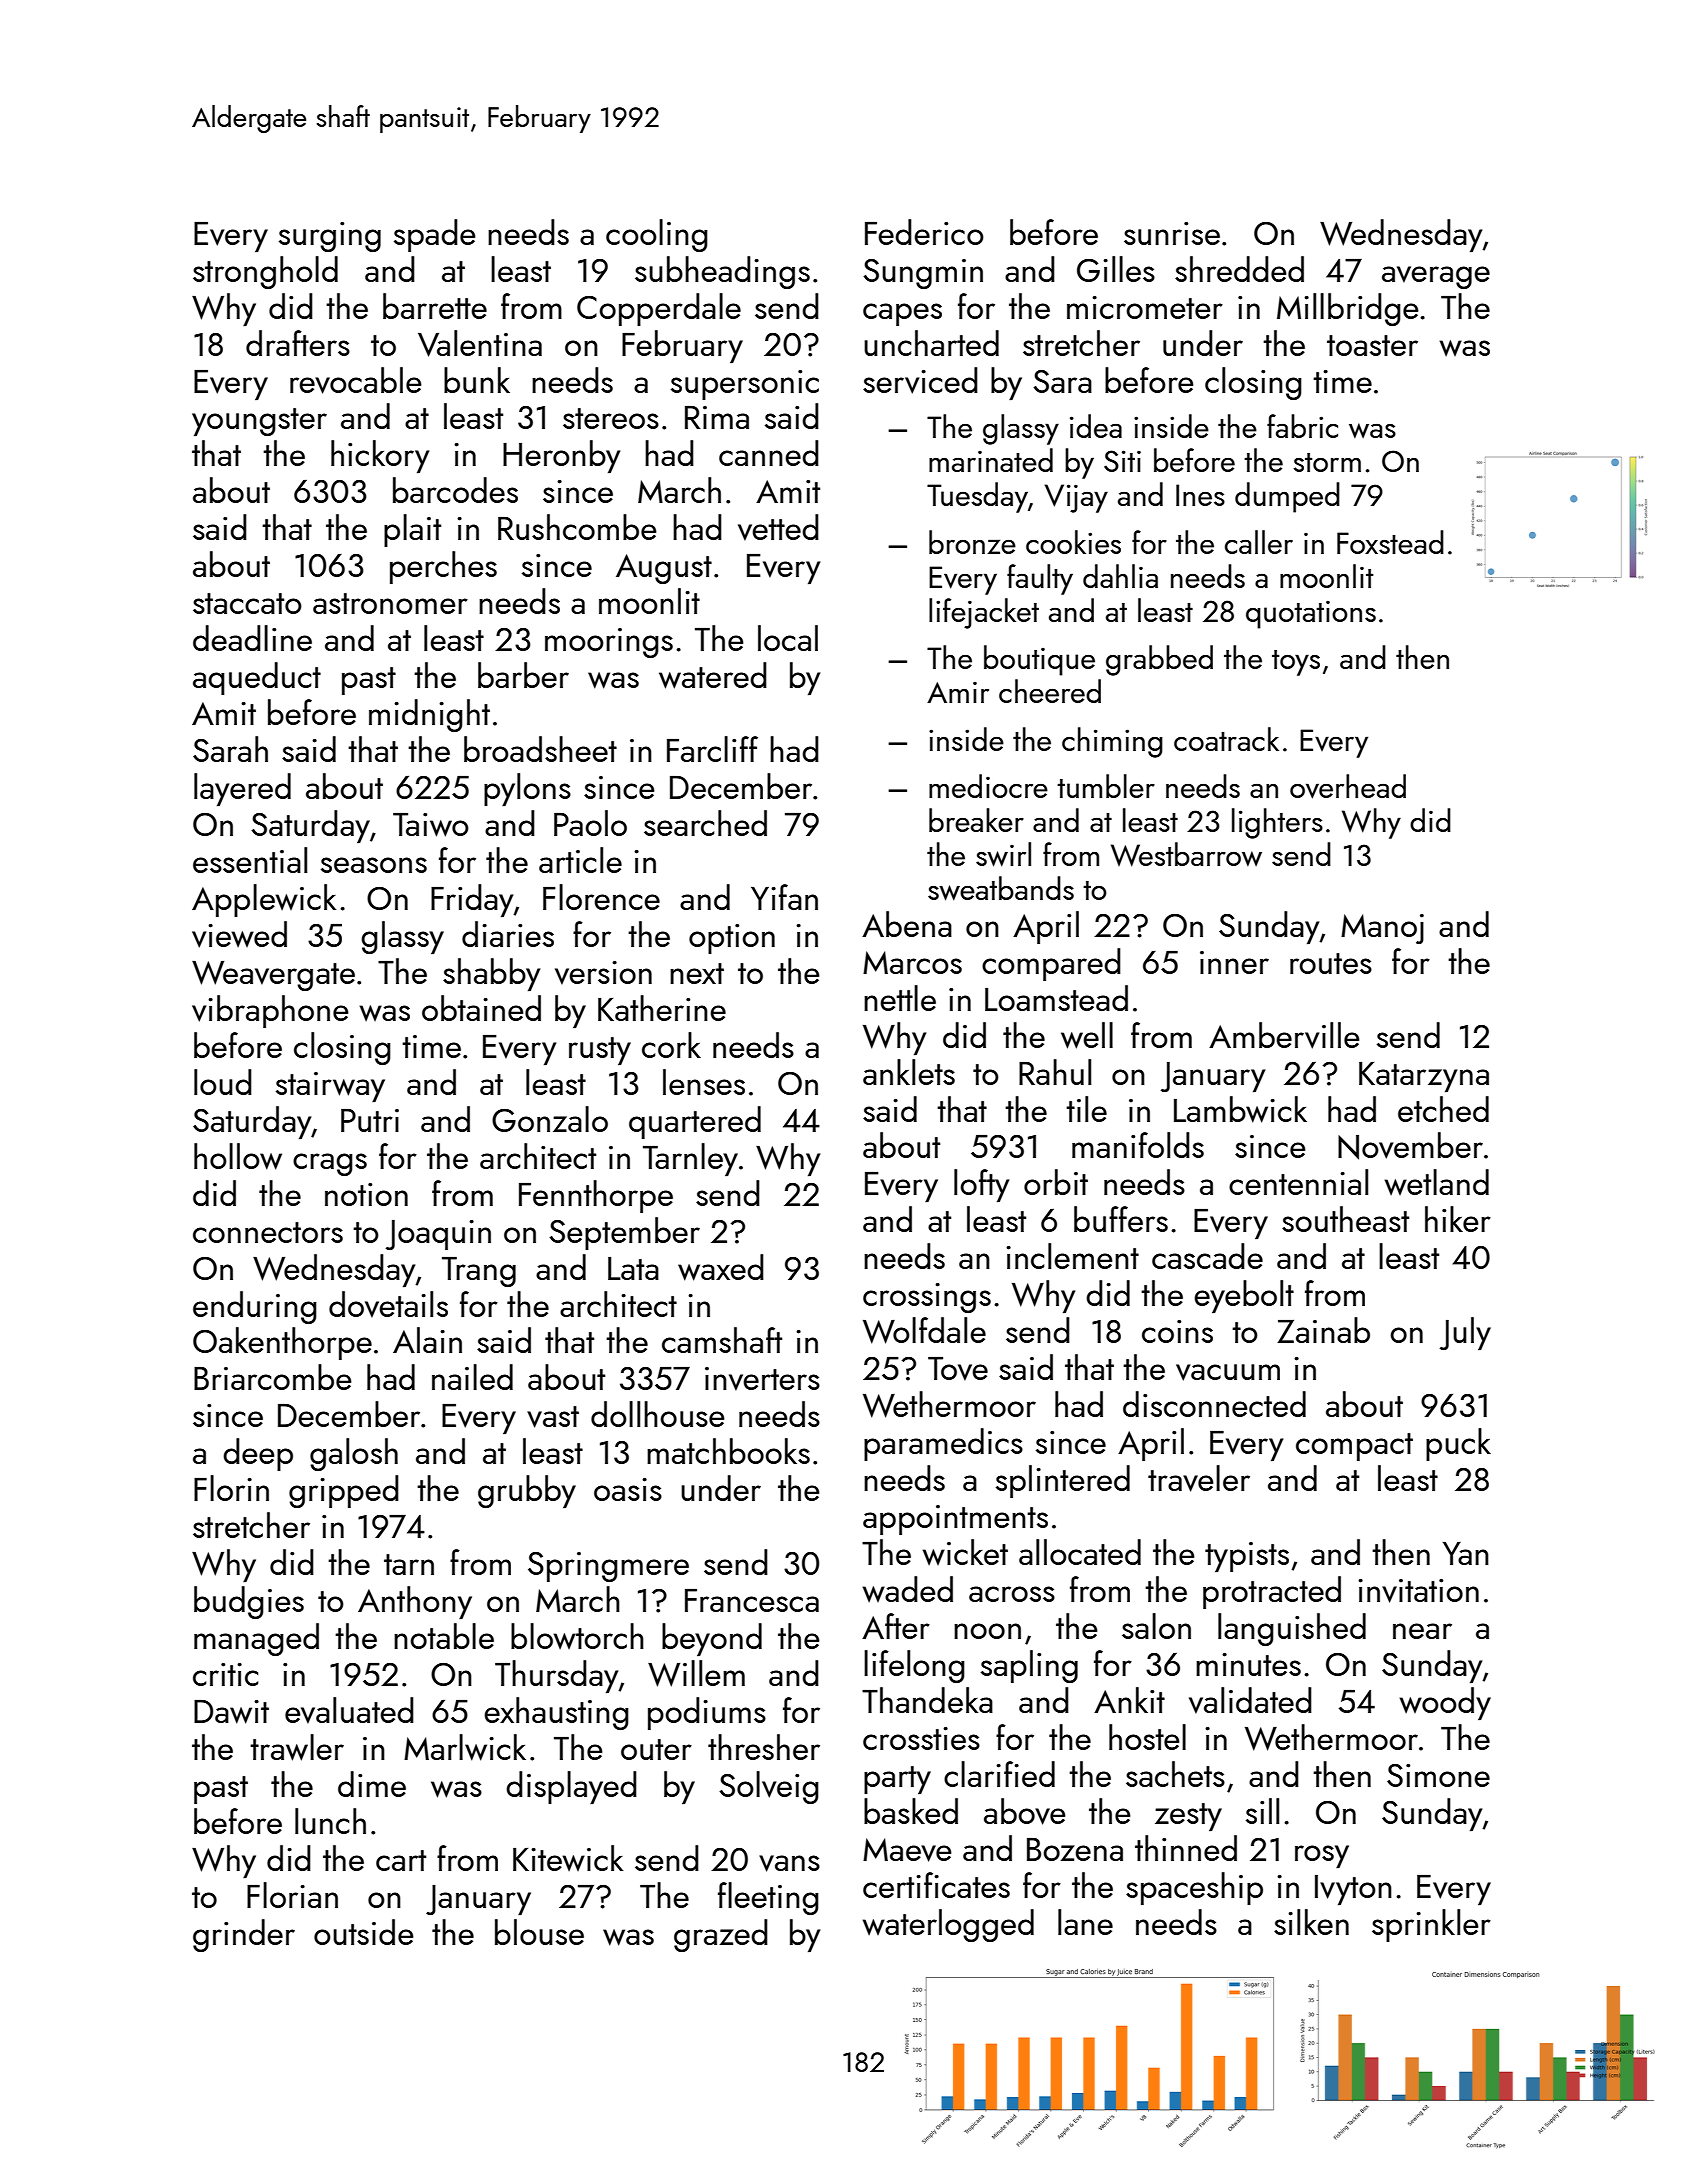  Describe the element at coordinates (247, 603) in the image. I see `staccato` at that location.
